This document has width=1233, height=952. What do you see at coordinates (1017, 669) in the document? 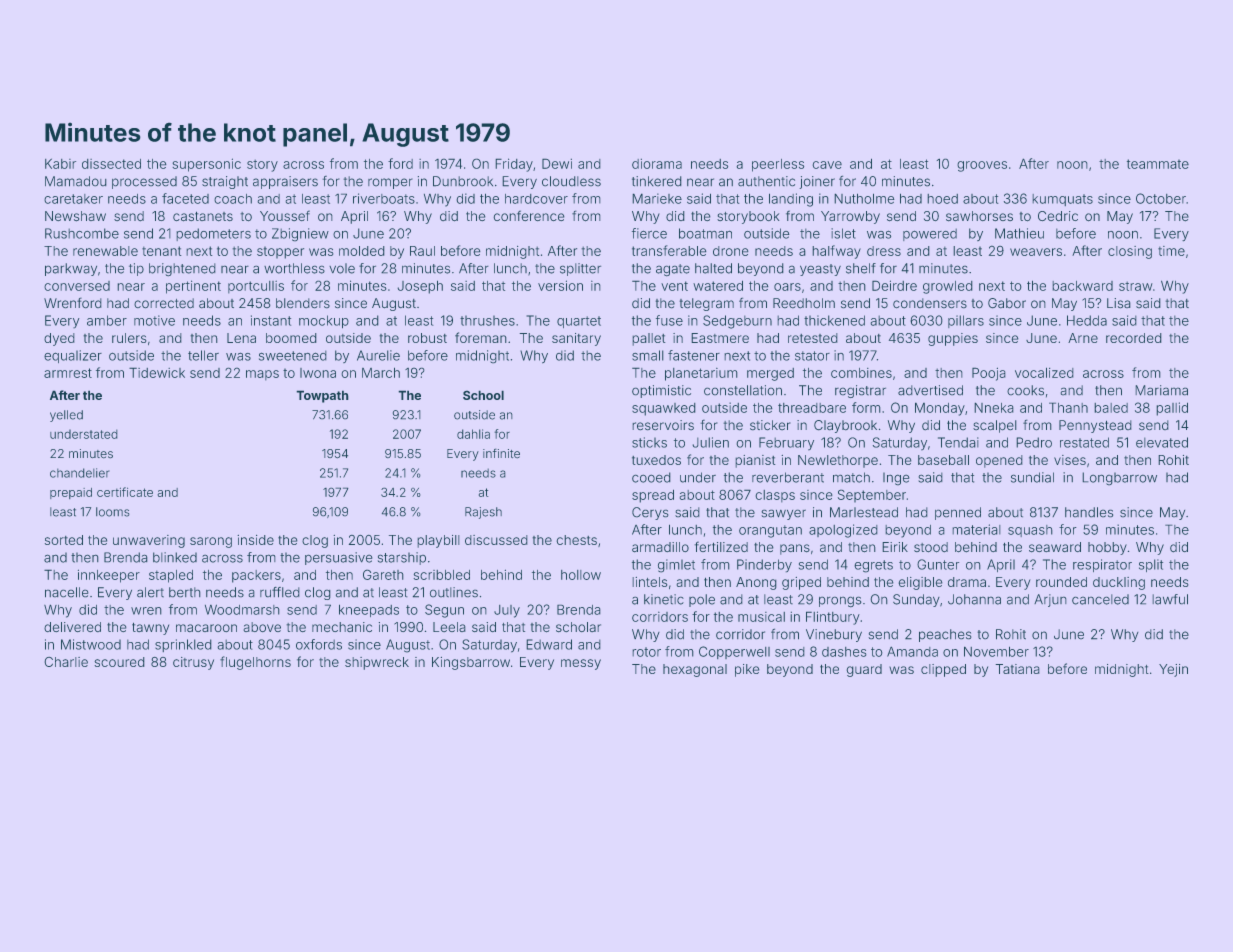
I see `Tatiana` at bounding box center [1017, 669].
